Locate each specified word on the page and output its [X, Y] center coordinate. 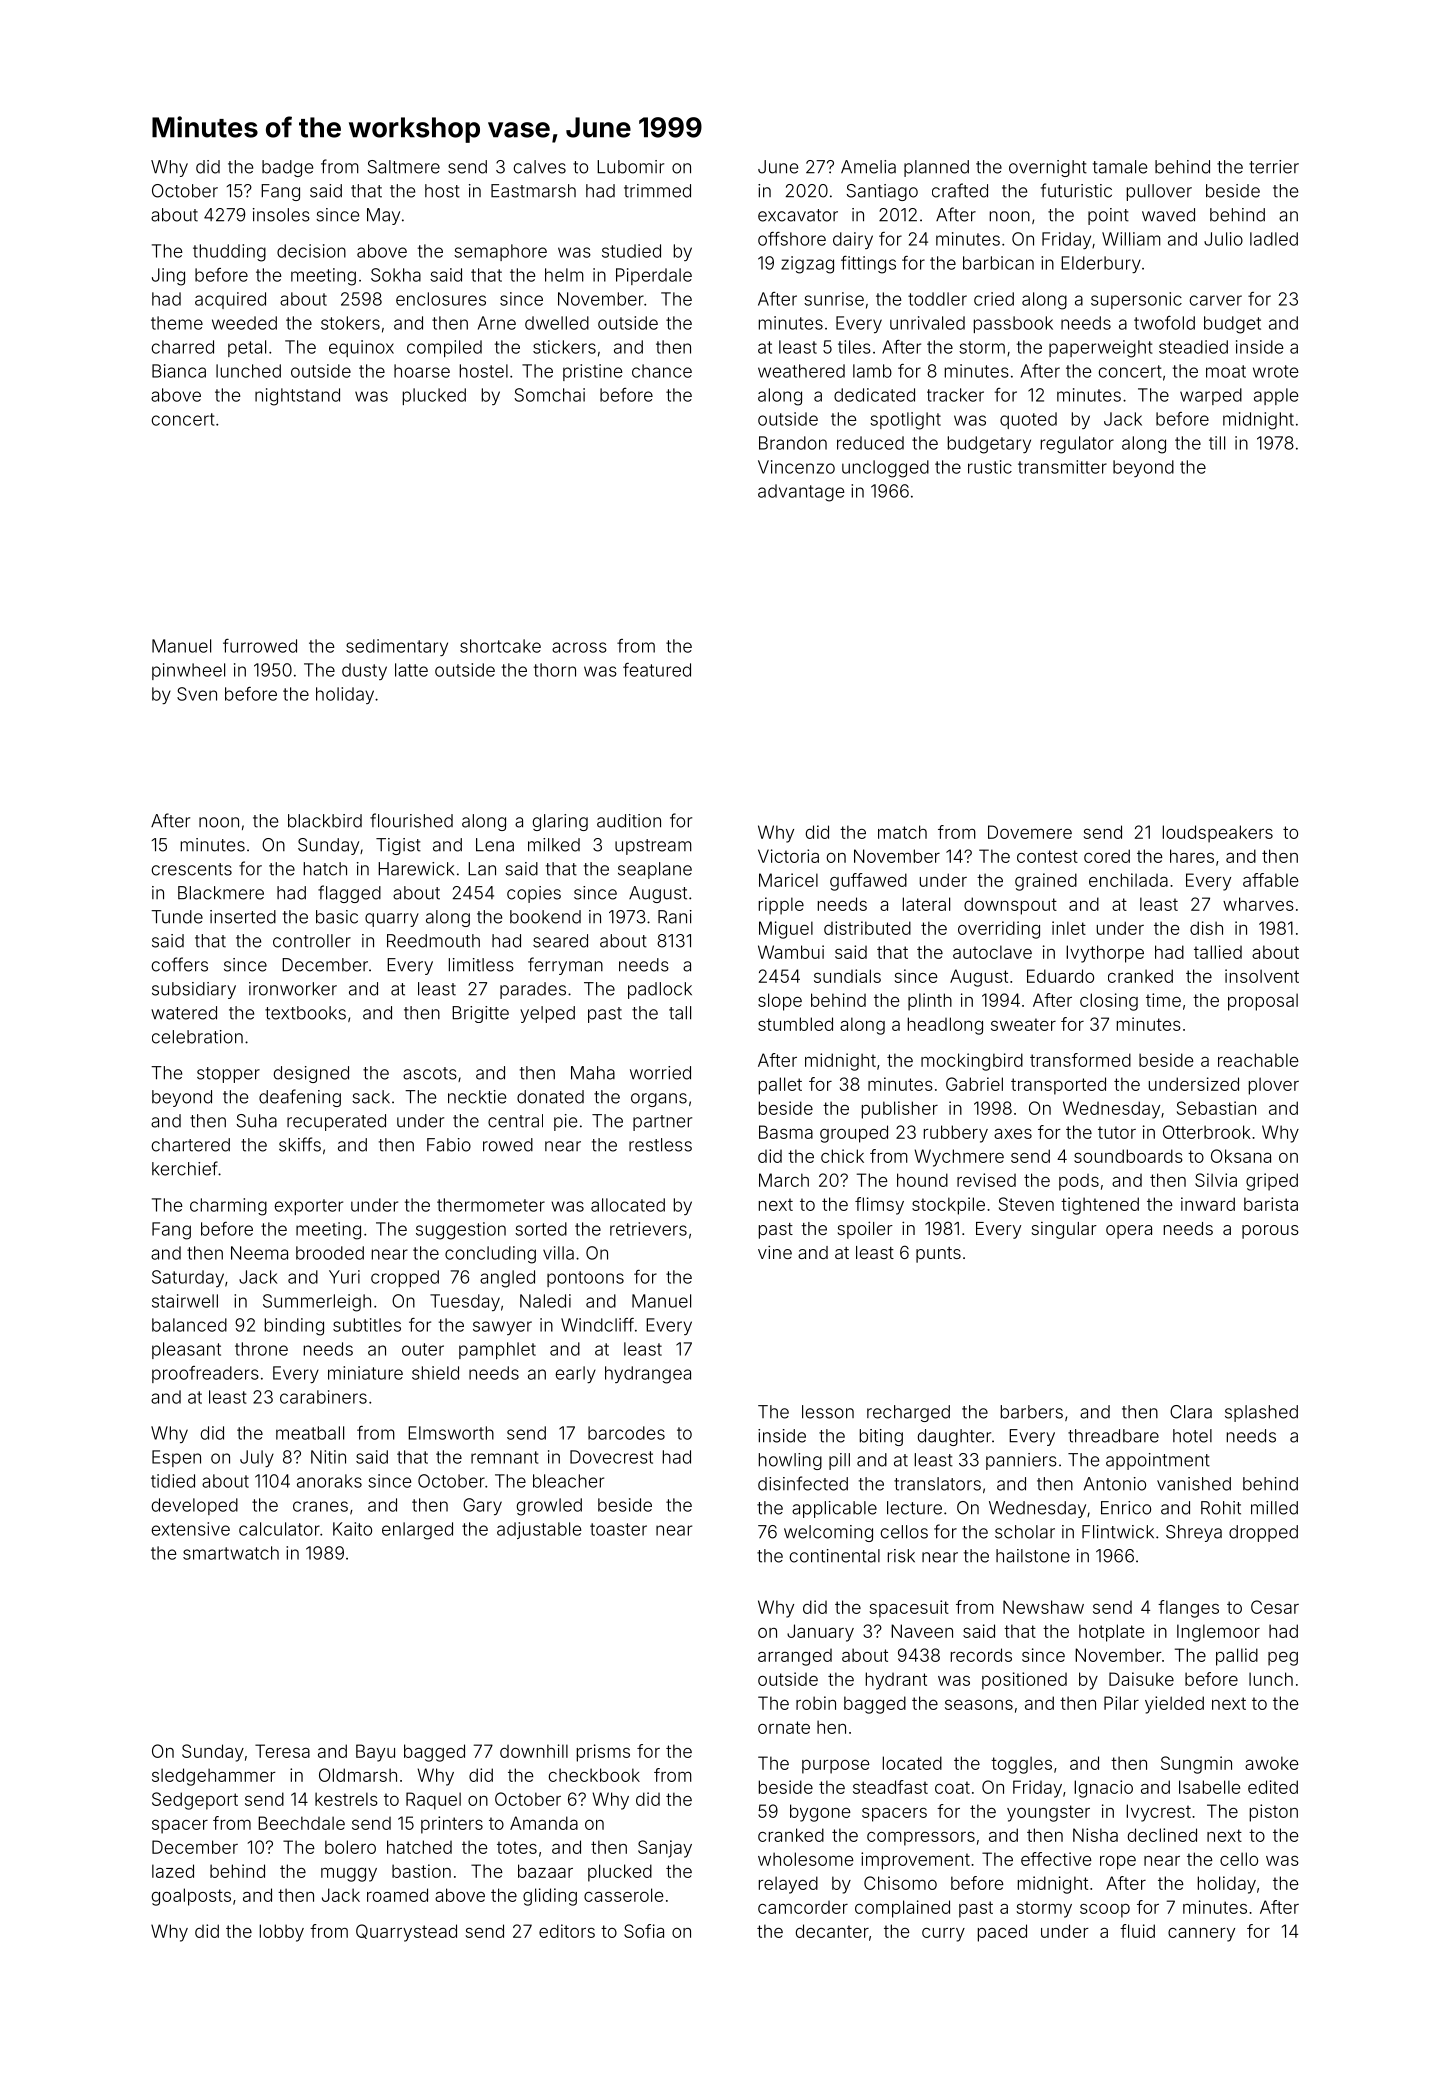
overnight [1048, 168]
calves [540, 167]
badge [287, 168]
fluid [1137, 1931]
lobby [282, 1933]
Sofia [644, 1931]
